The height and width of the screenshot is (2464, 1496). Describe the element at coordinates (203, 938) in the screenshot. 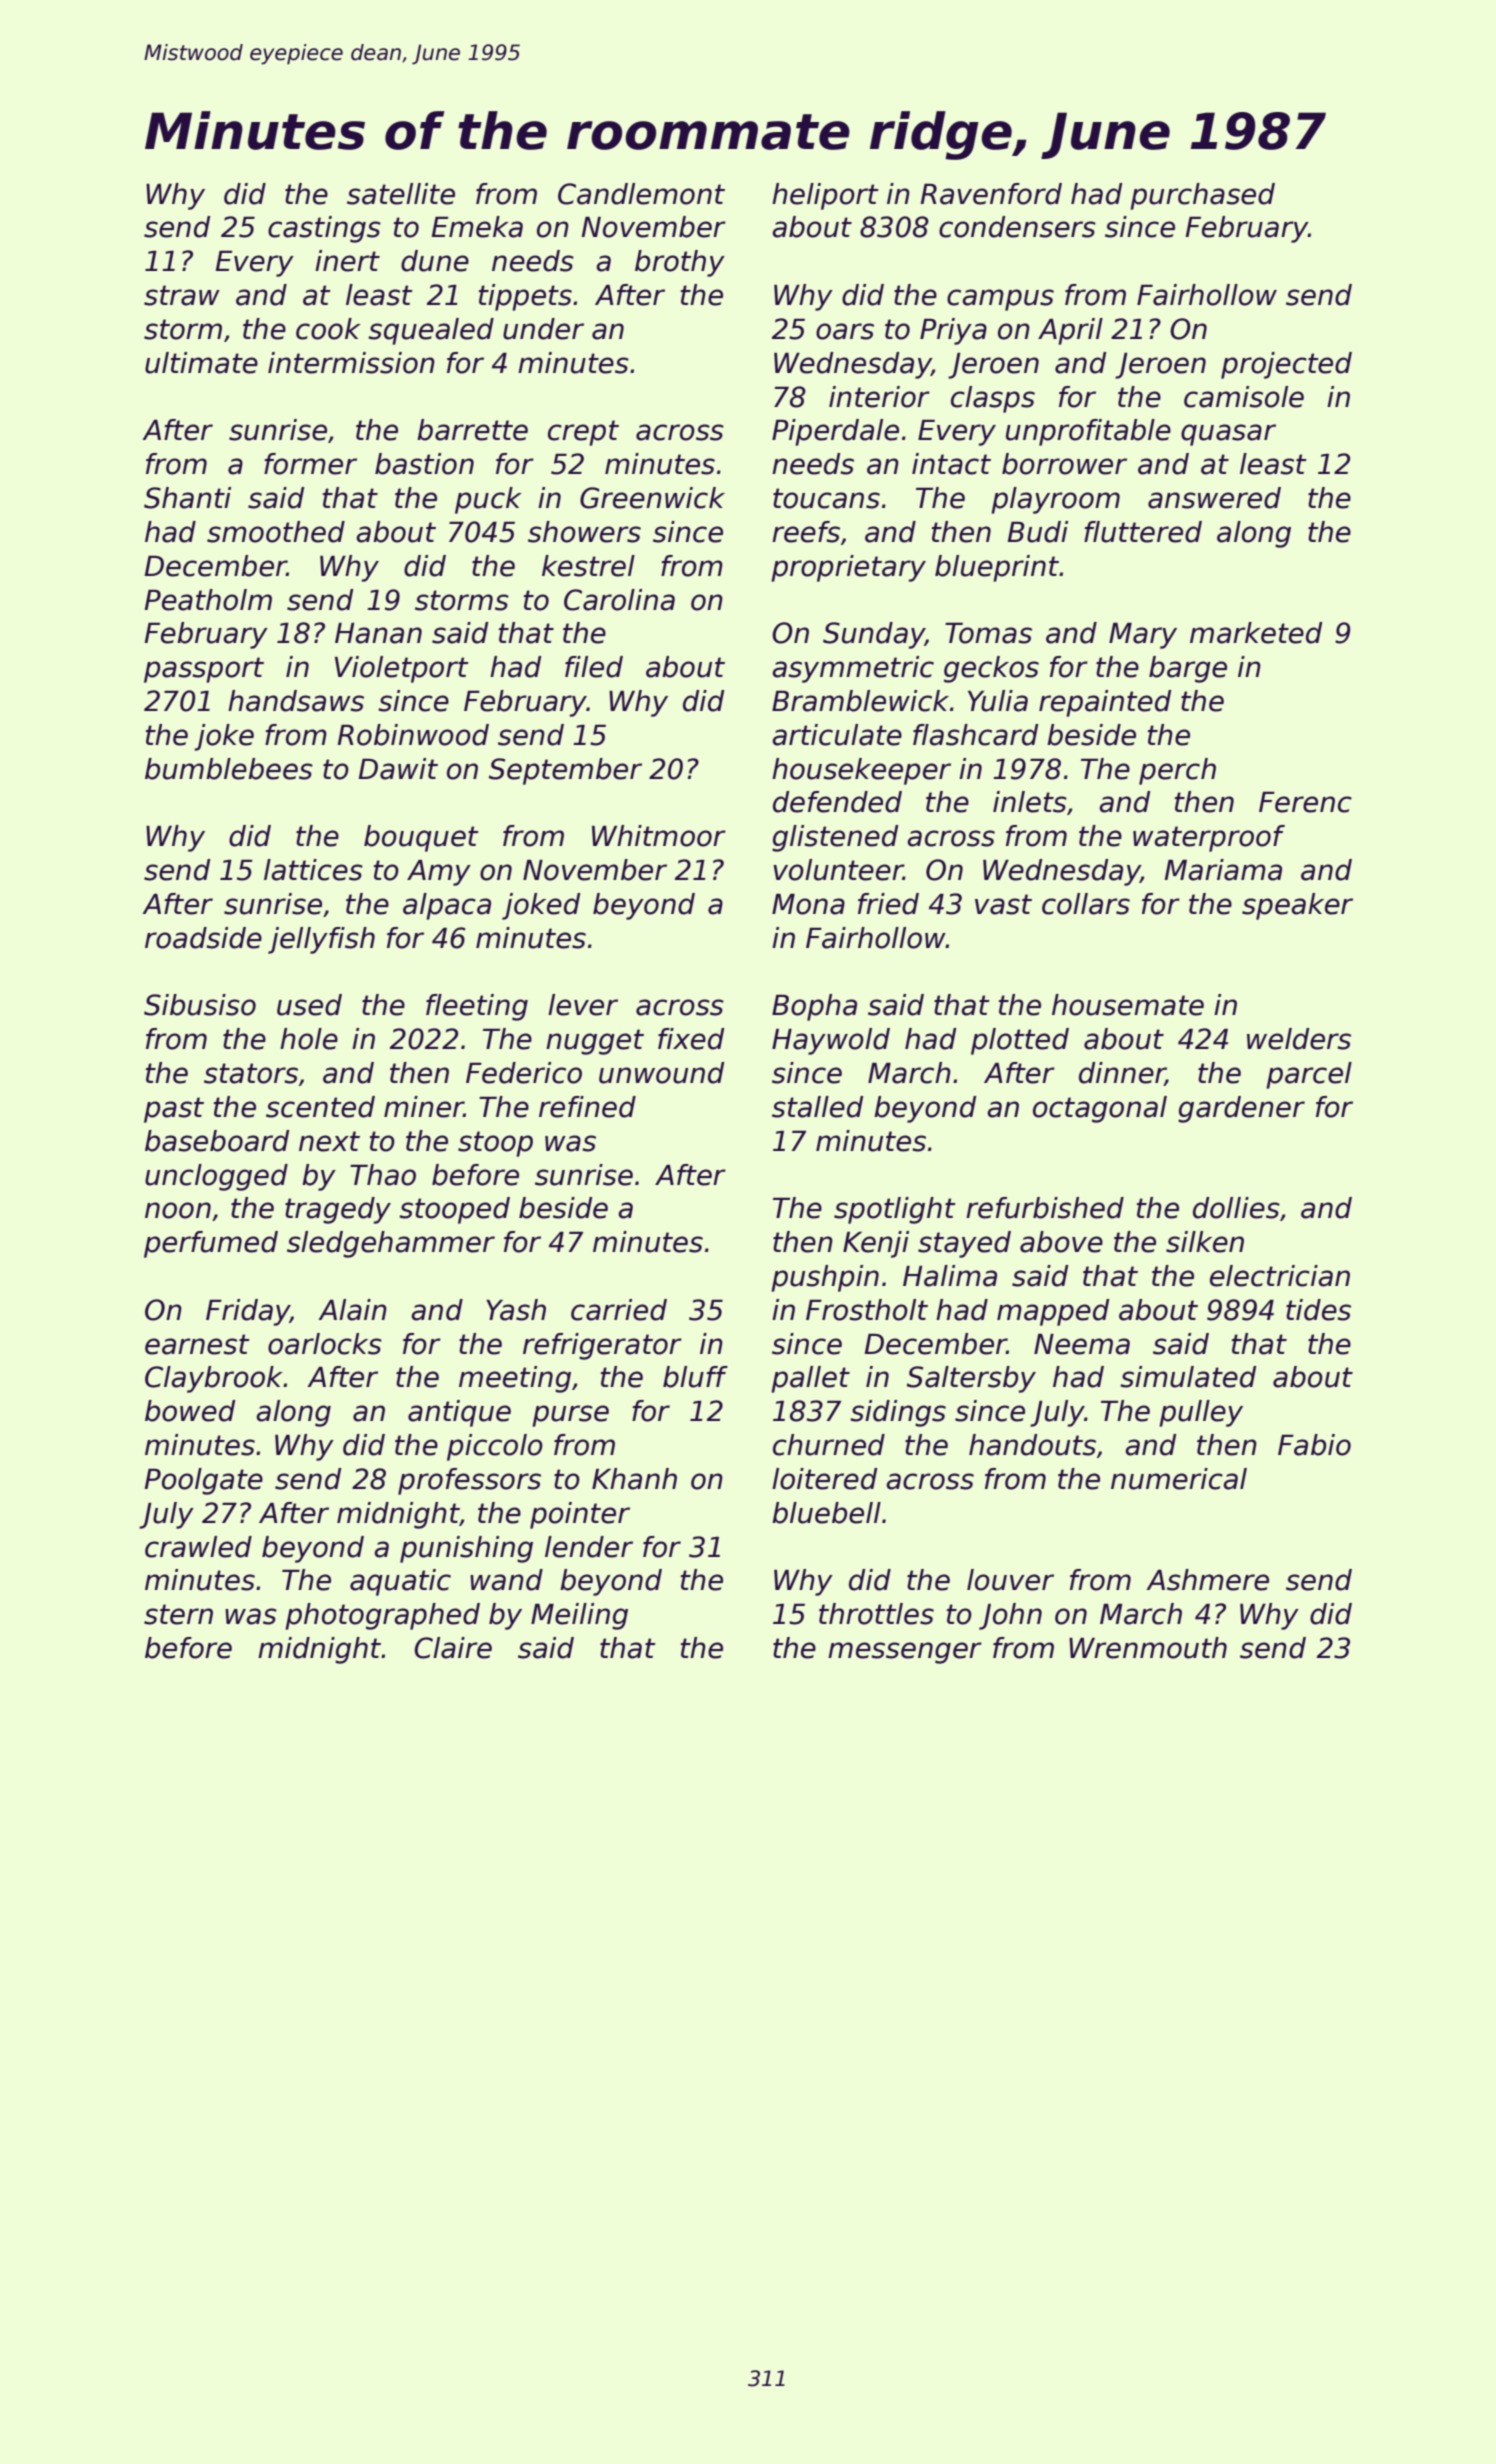

I see `roadside` at that location.
